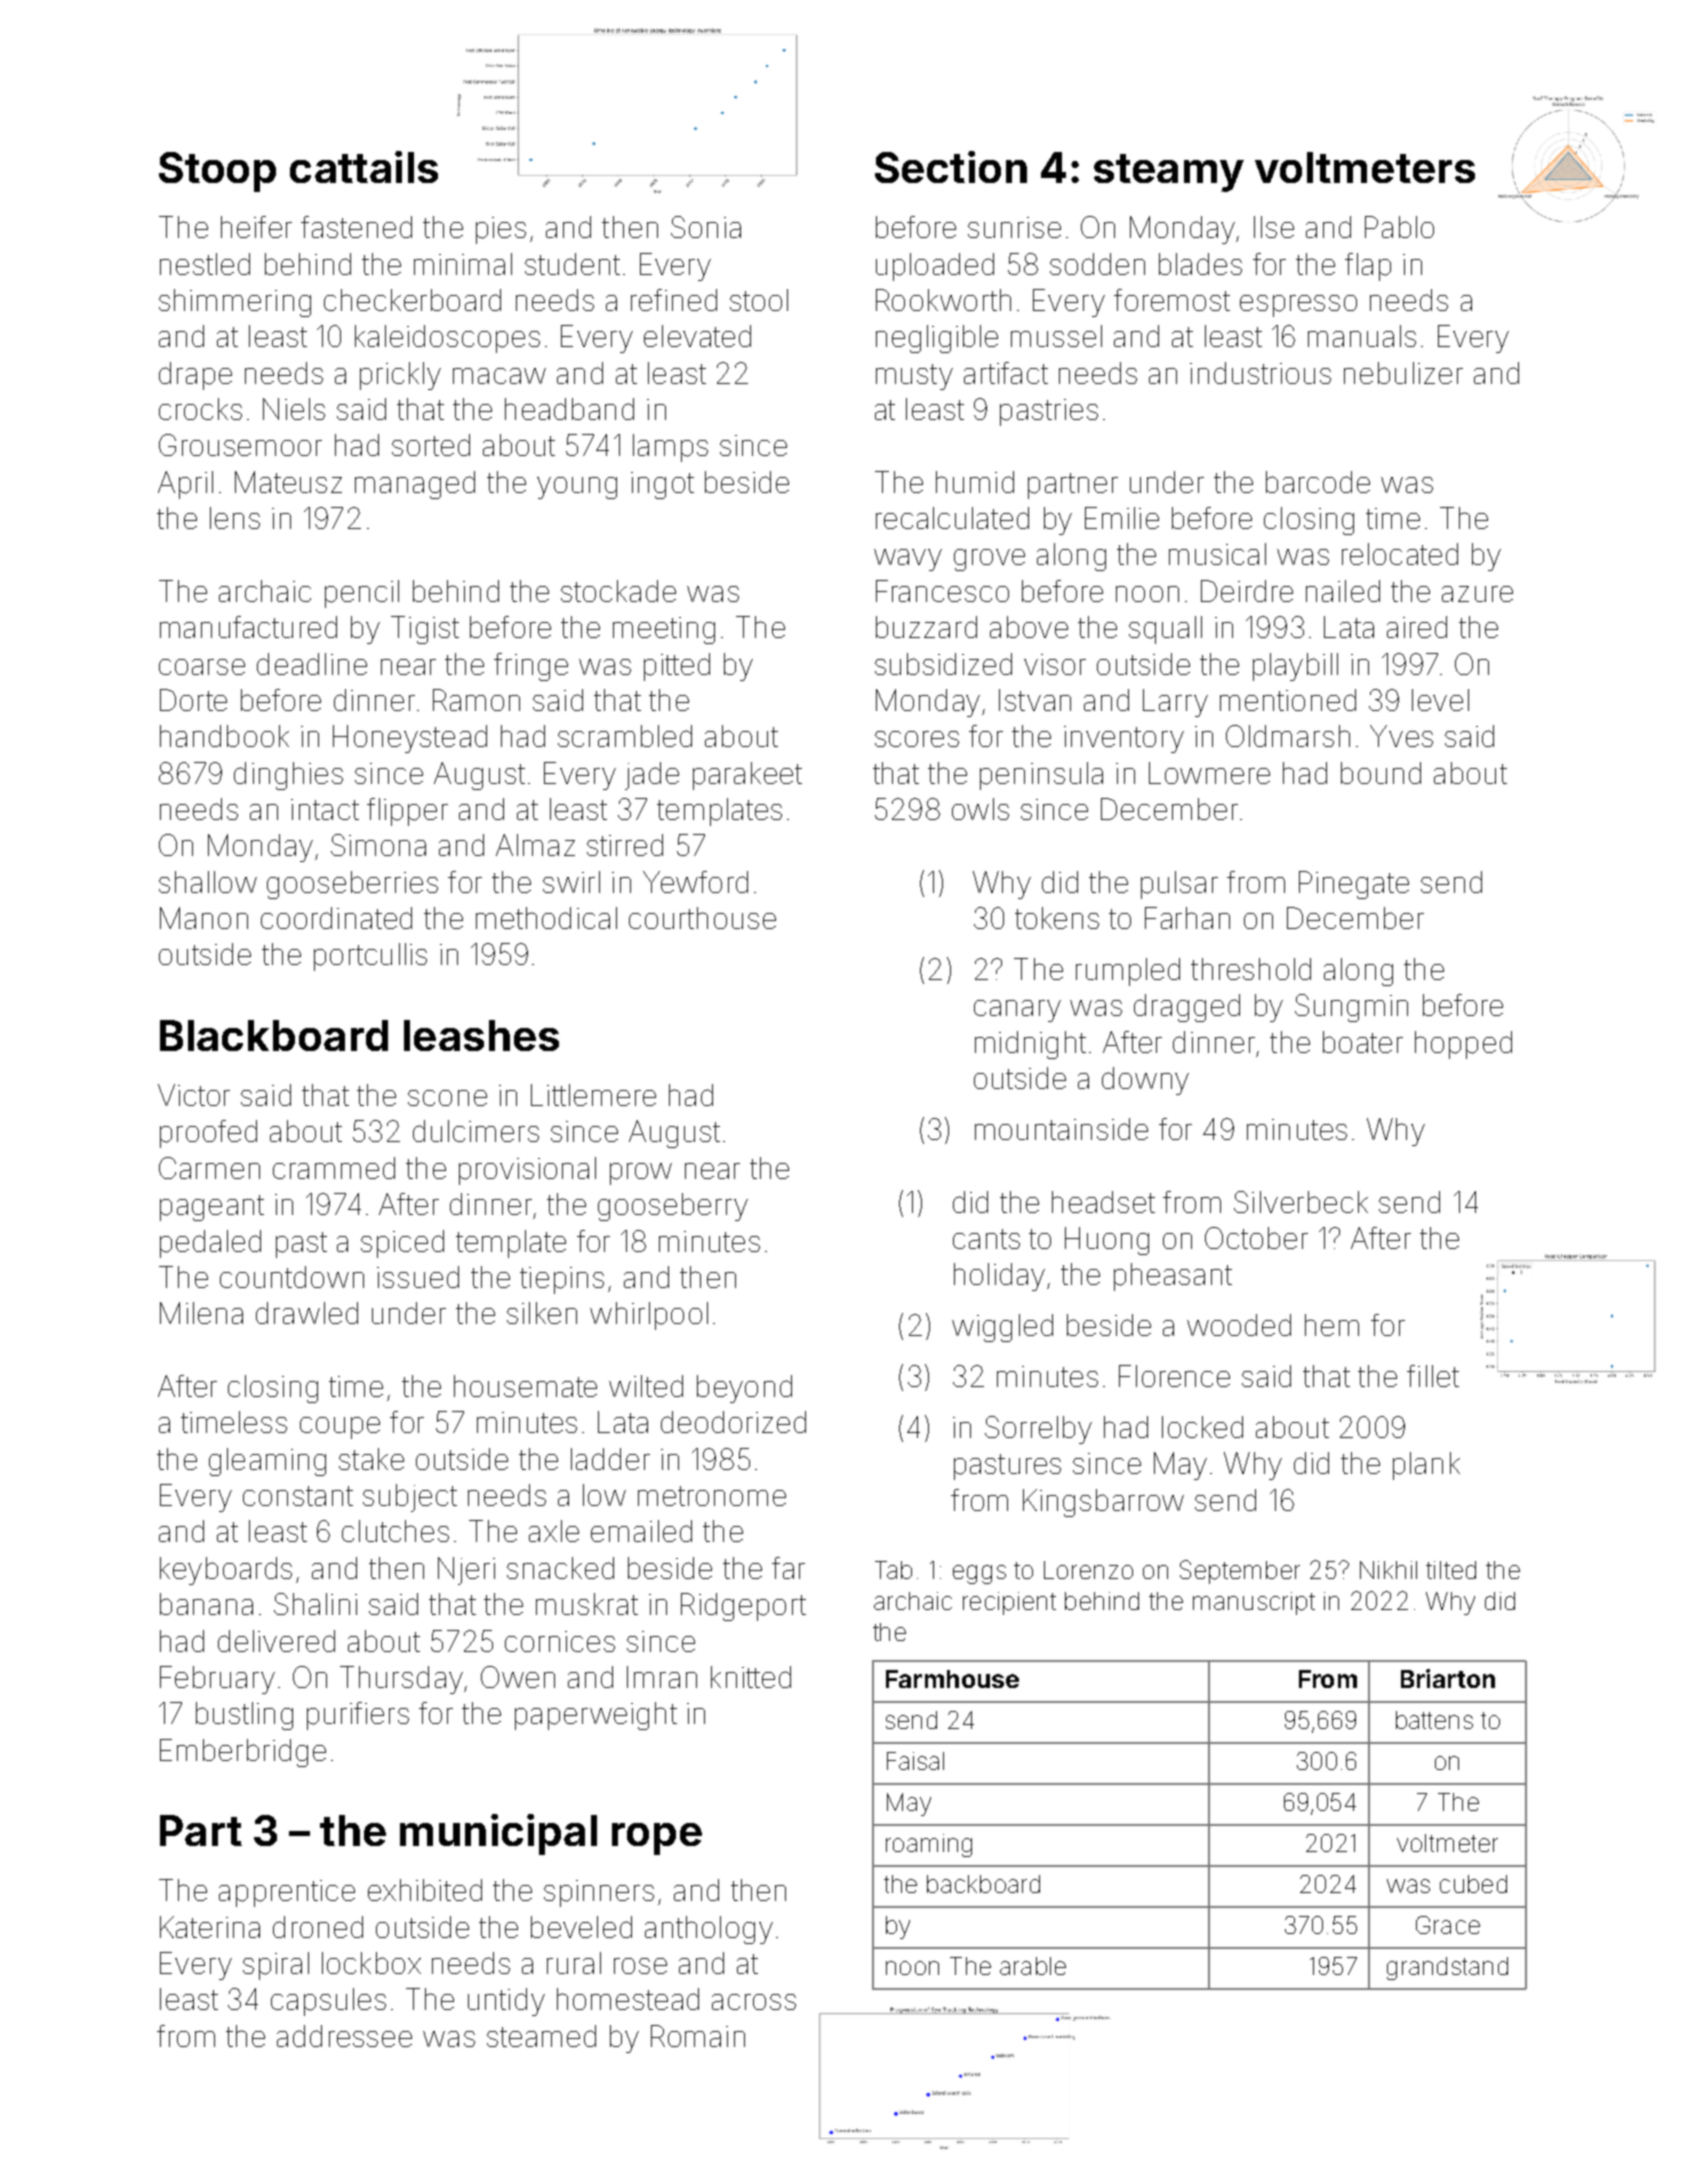 The width and height of the page is (1683, 2178). Describe the element at coordinates (235, 303) in the page. I see `shimmering` at that location.
